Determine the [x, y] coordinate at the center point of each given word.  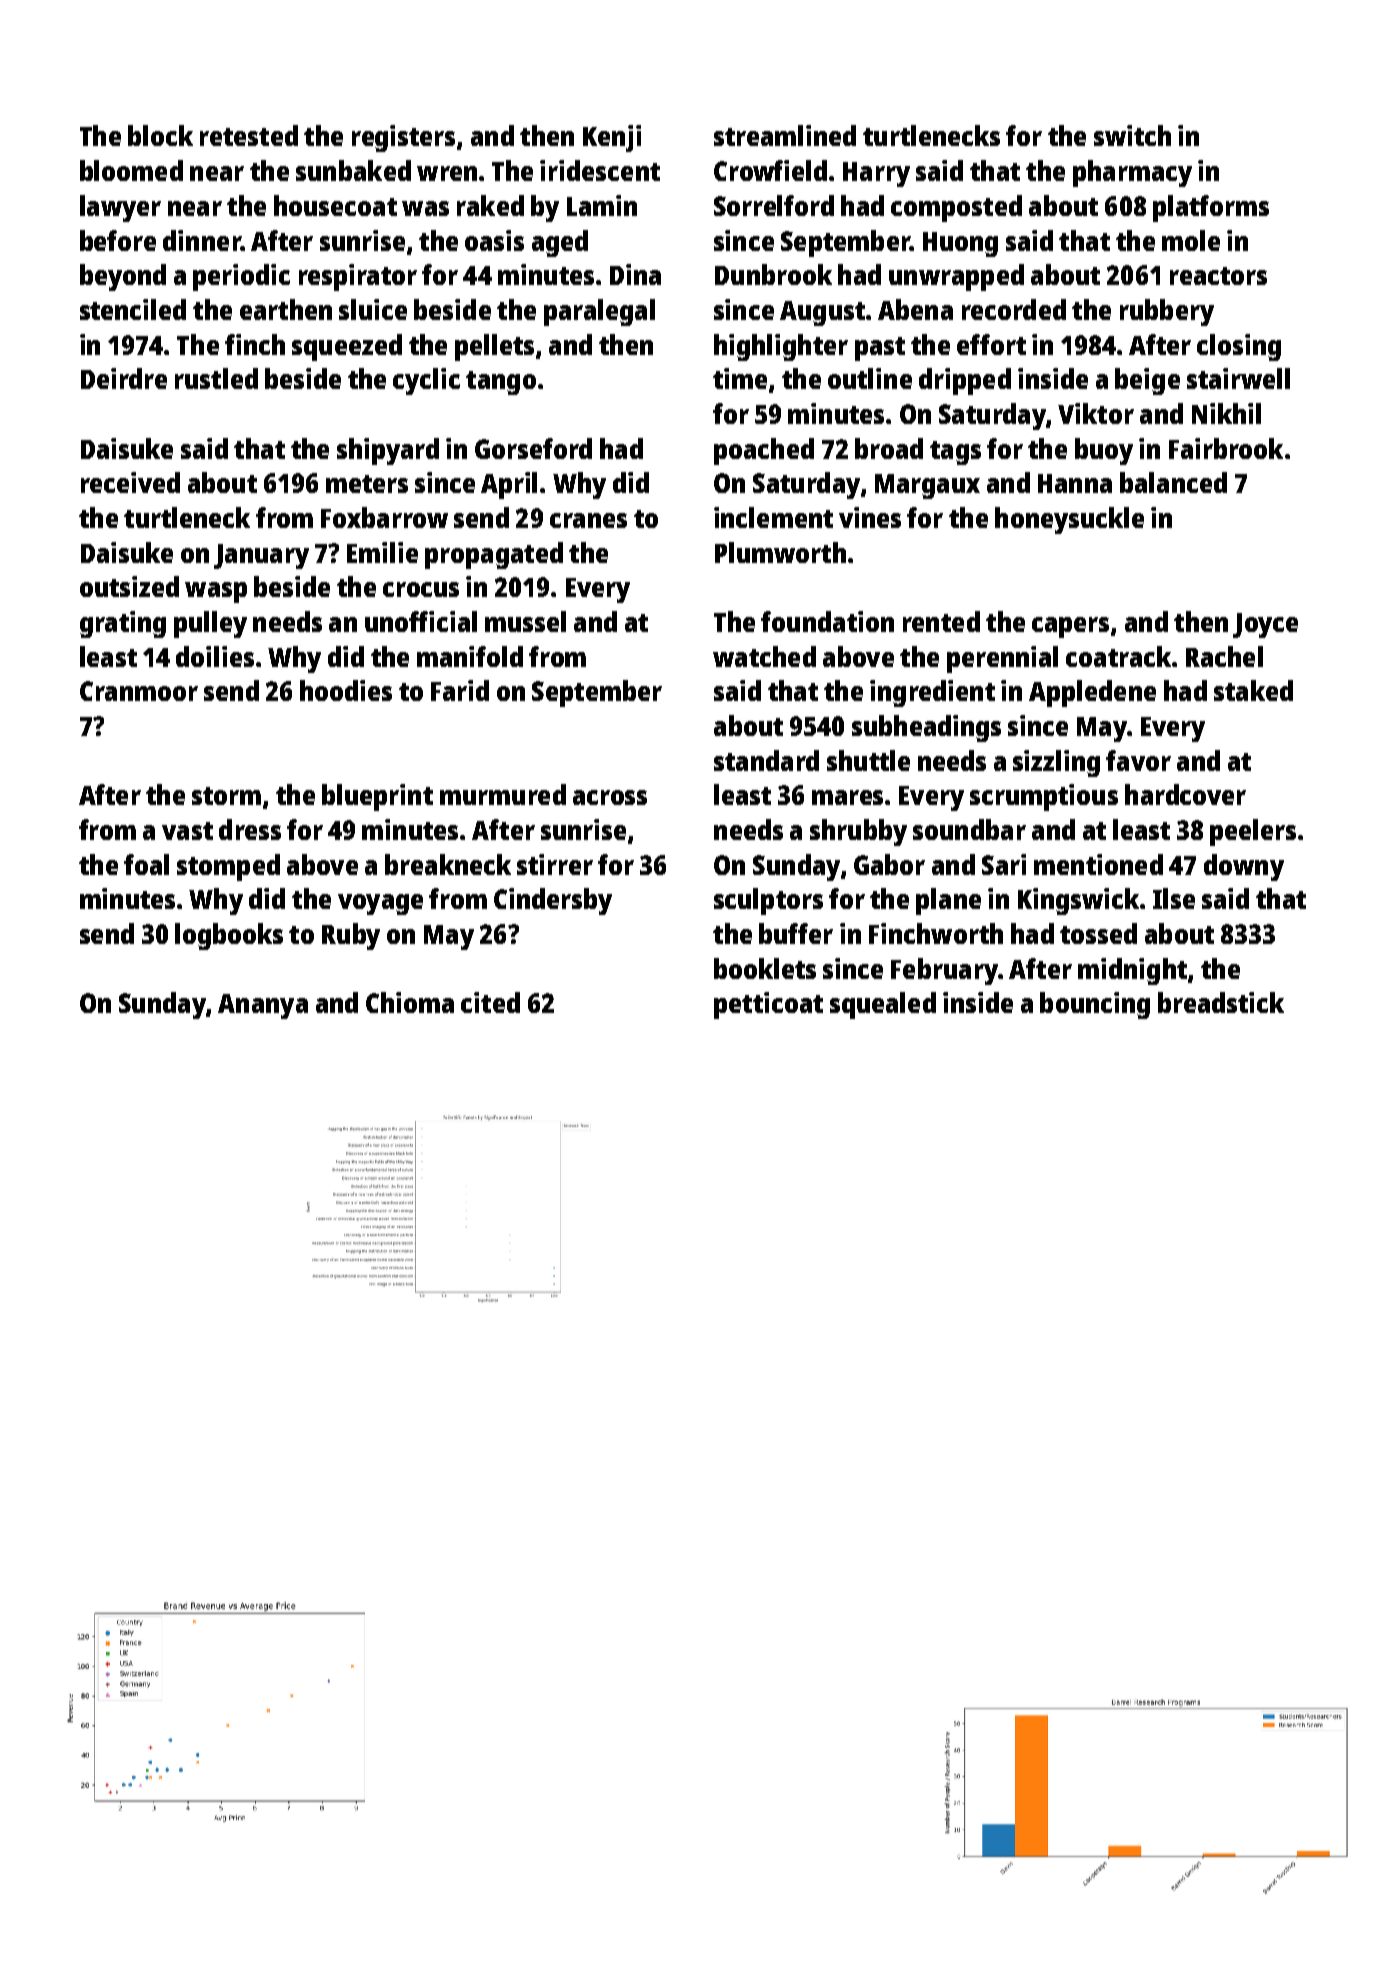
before [118, 240]
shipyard [388, 451]
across [610, 797]
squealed [883, 1005]
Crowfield [770, 170]
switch [1132, 135]
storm [226, 796]
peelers [1253, 832]
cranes [588, 520]
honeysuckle [1069, 520]
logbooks [229, 936]
